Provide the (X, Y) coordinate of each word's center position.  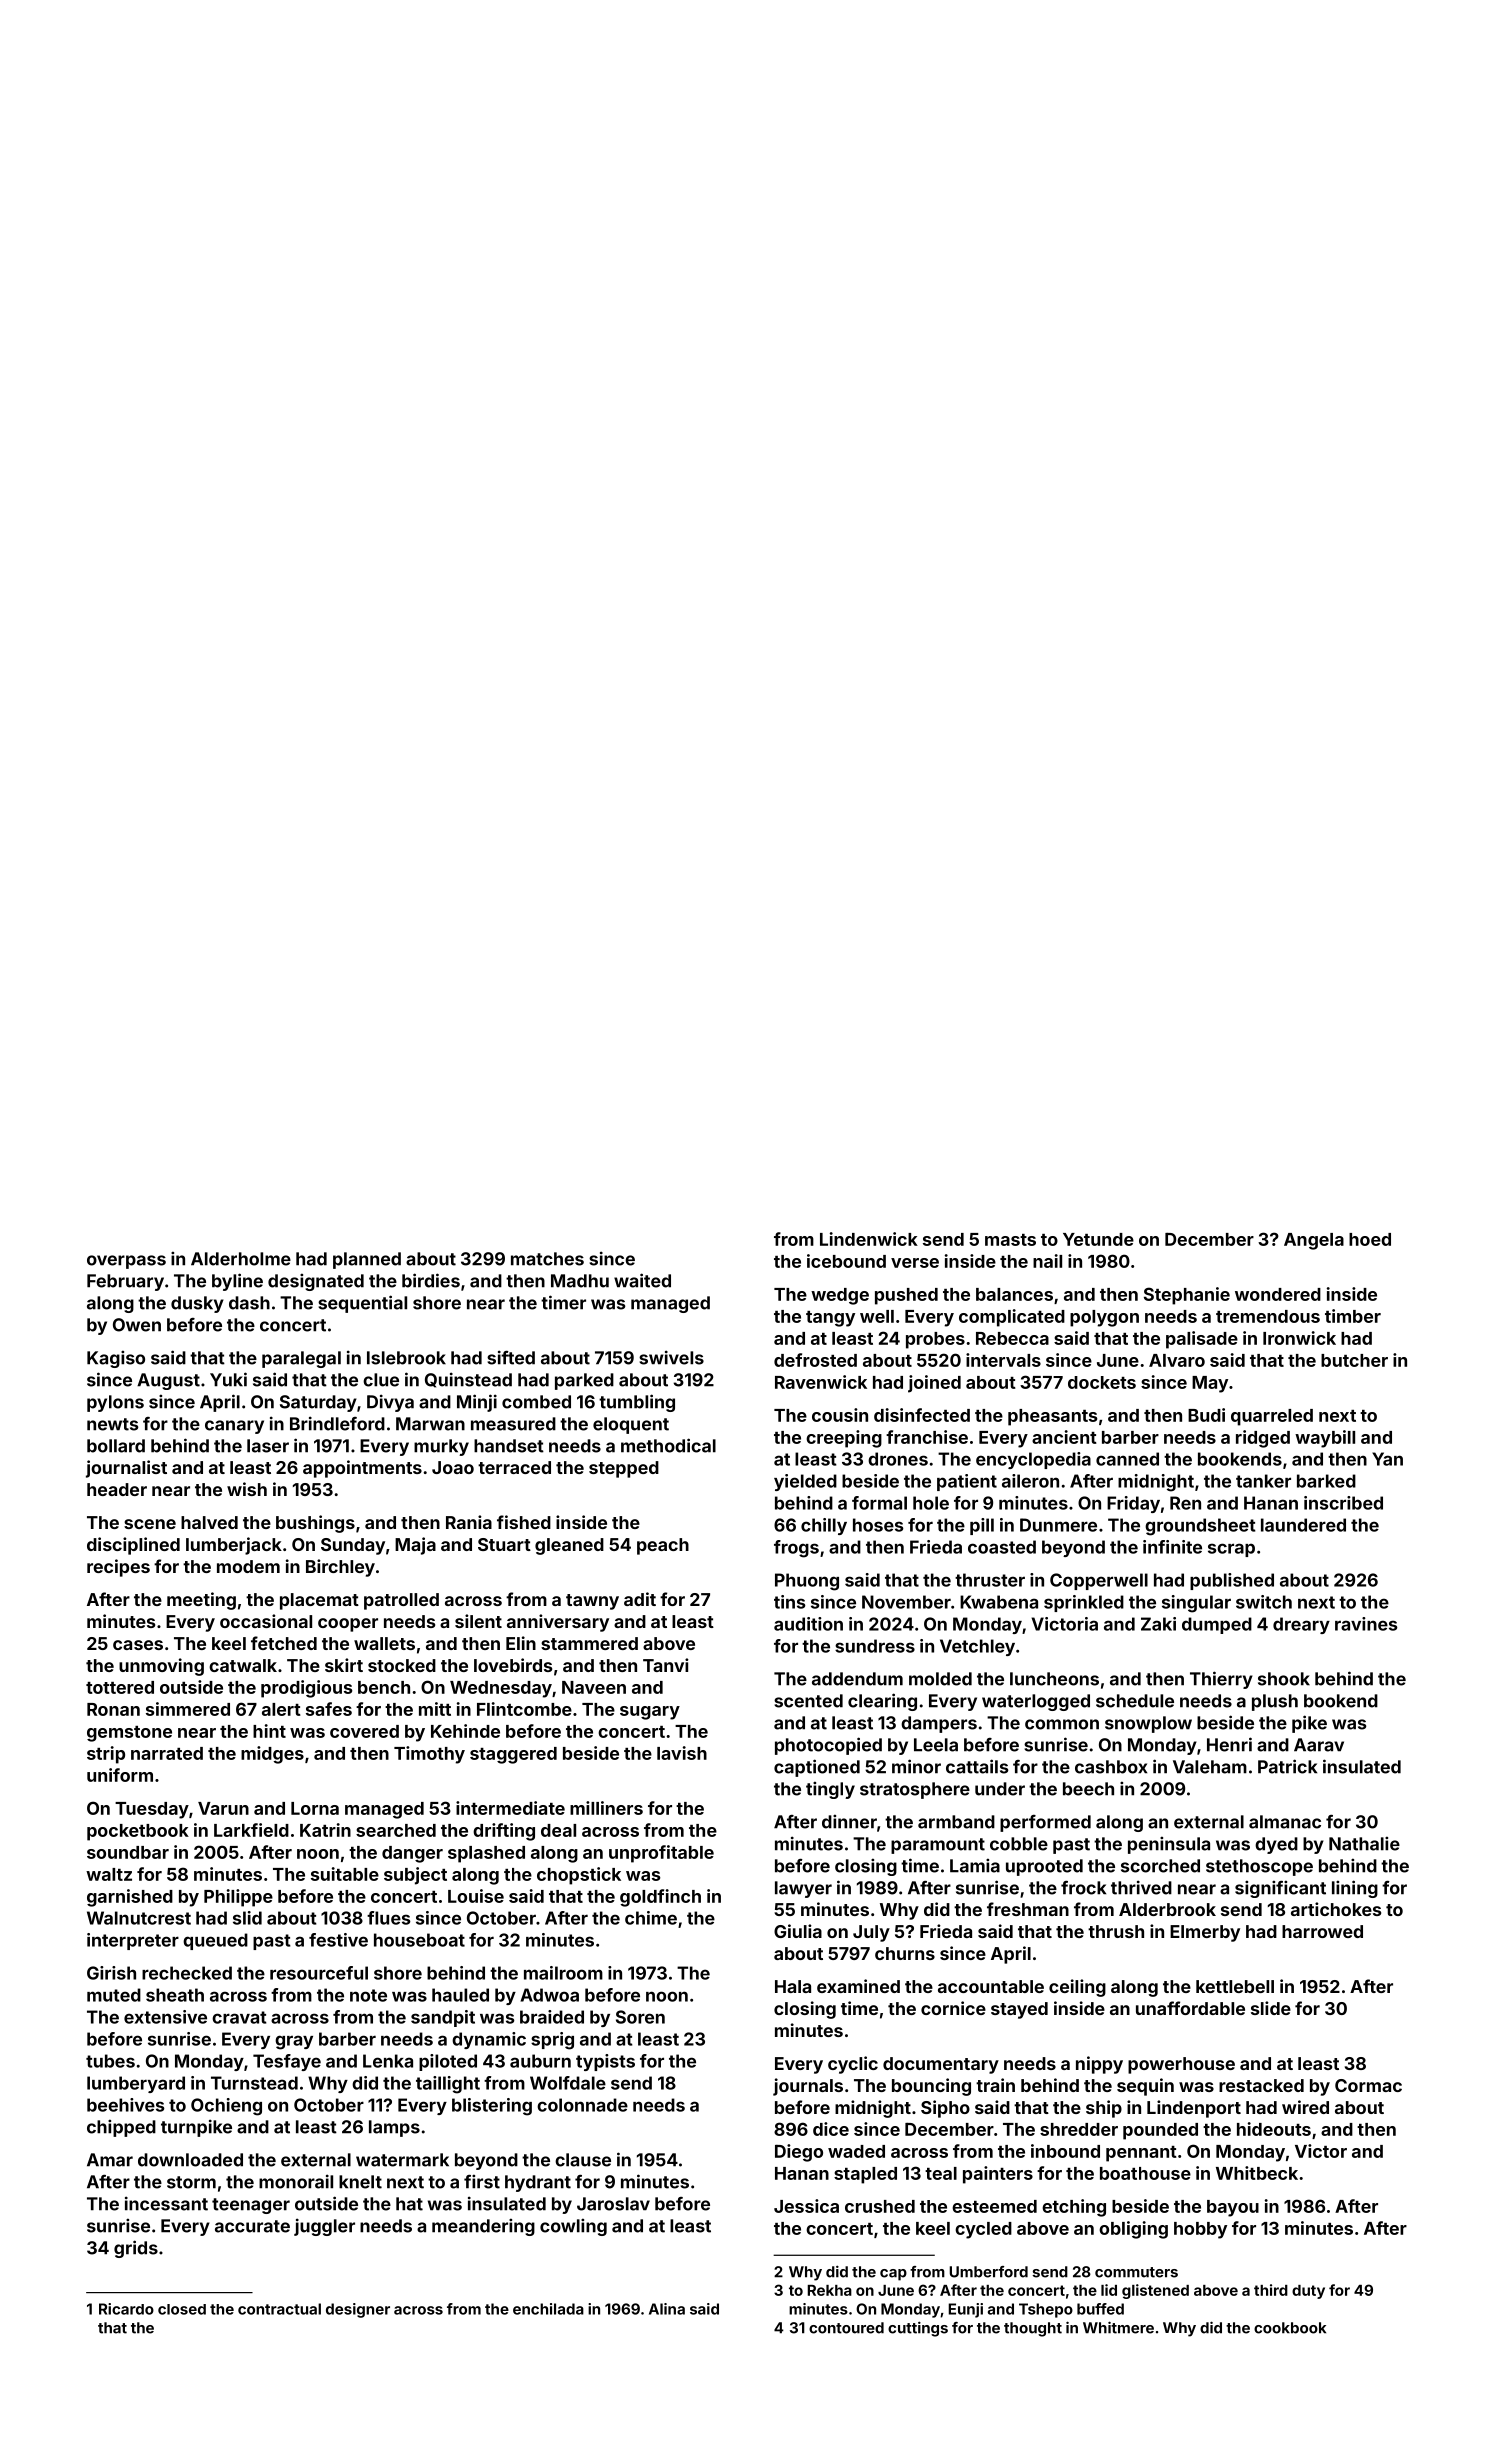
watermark (402, 2160)
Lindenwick (869, 1239)
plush (1275, 1702)
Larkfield (251, 1830)
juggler (324, 2227)
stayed (1019, 2010)
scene (150, 1524)
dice (831, 2129)
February (125, 1282)
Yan (1387, 1459)
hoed (1370, 1239)
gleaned (569, 1546)
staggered (513, 1755)
